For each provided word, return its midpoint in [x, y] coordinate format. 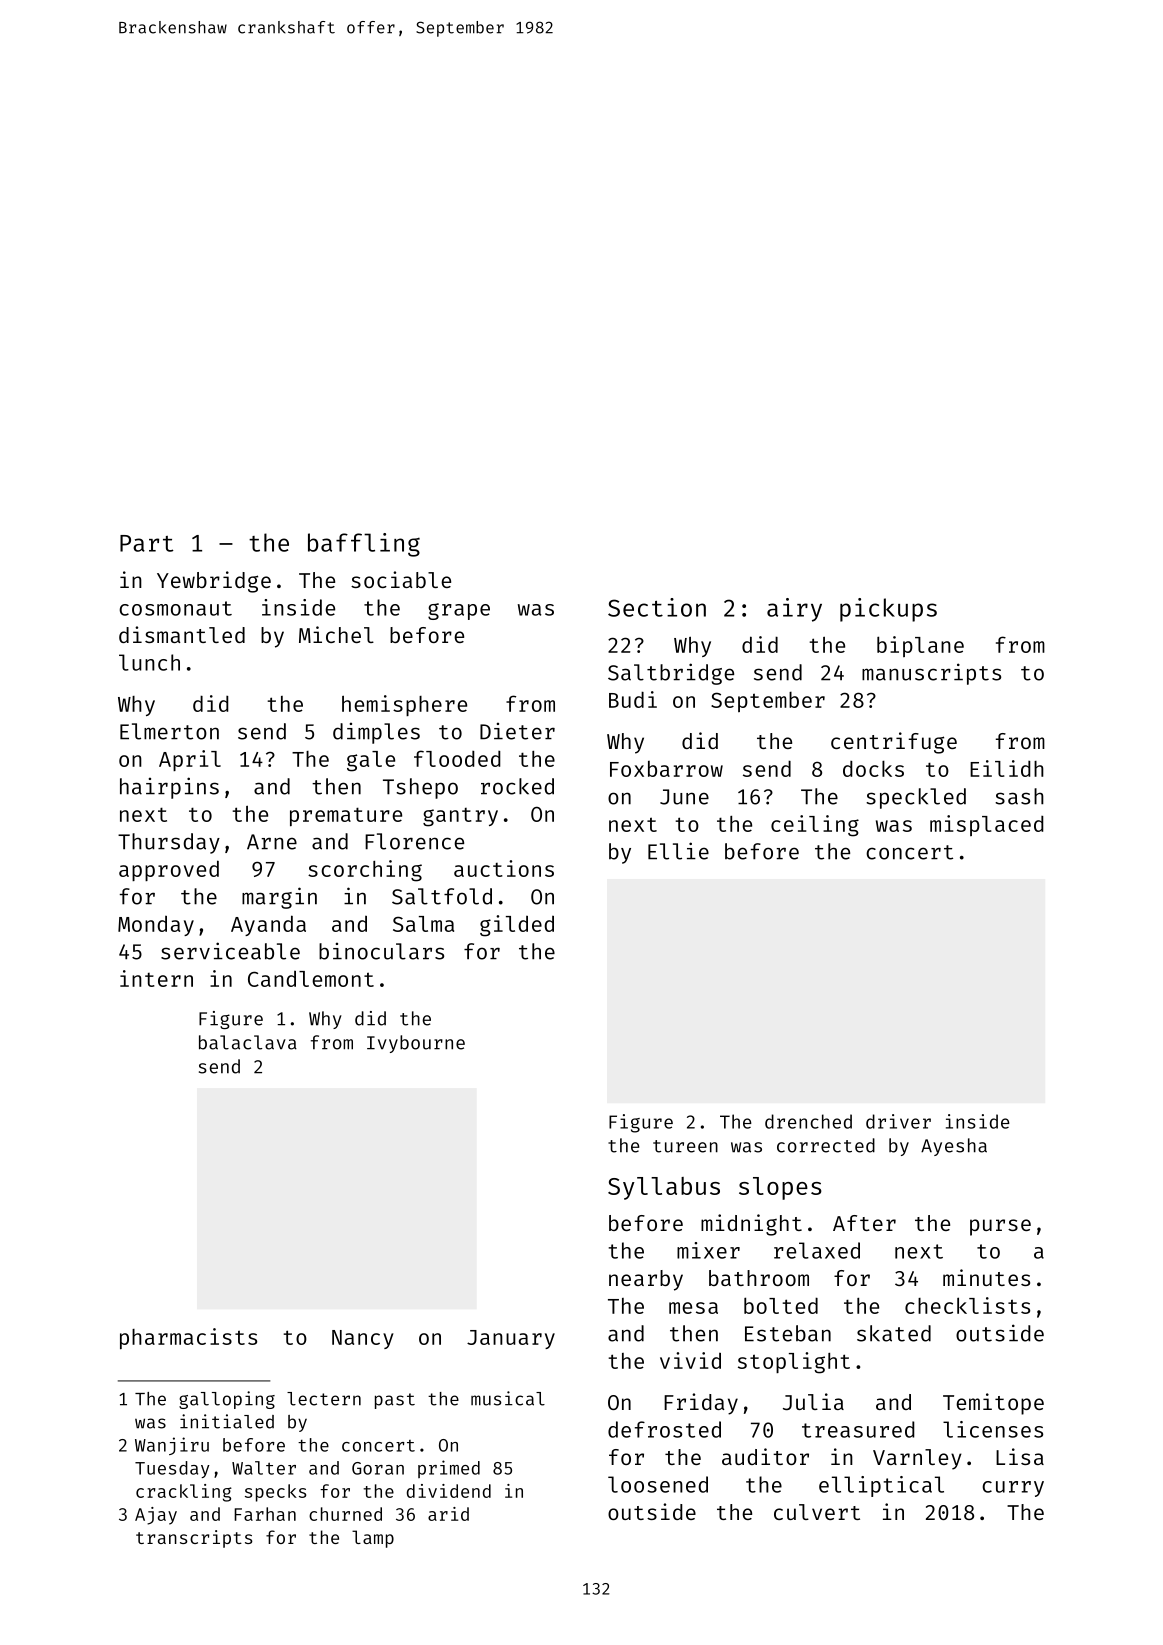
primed [449, 1469]
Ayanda [268, 925]
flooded [457, 758]
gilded [517, 926]
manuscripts [931, 674]
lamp [373, 1539]
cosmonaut [175, 608]
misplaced [987, 825]
